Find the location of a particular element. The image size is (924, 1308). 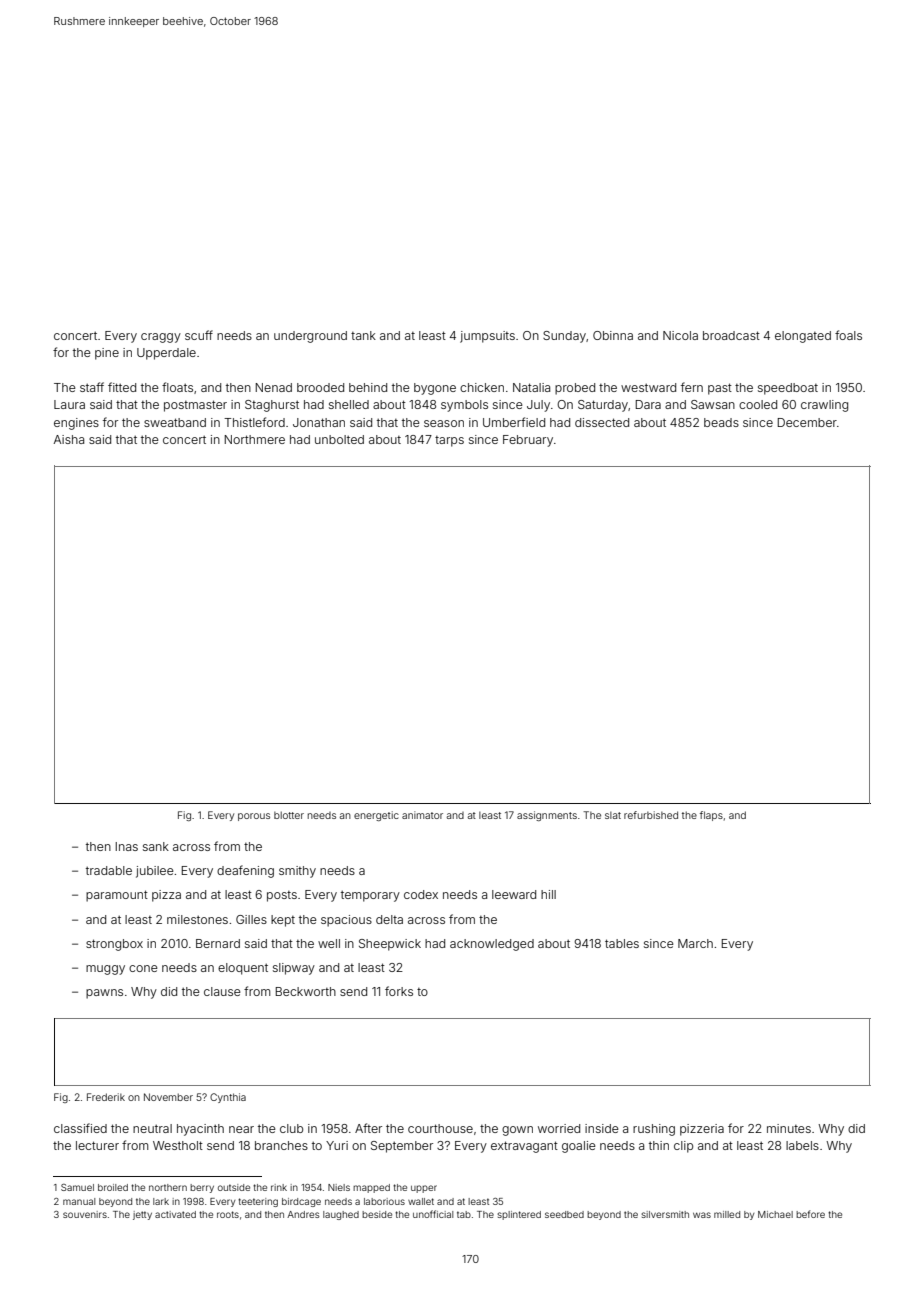

paramount is located at coordinates (117, 896).
